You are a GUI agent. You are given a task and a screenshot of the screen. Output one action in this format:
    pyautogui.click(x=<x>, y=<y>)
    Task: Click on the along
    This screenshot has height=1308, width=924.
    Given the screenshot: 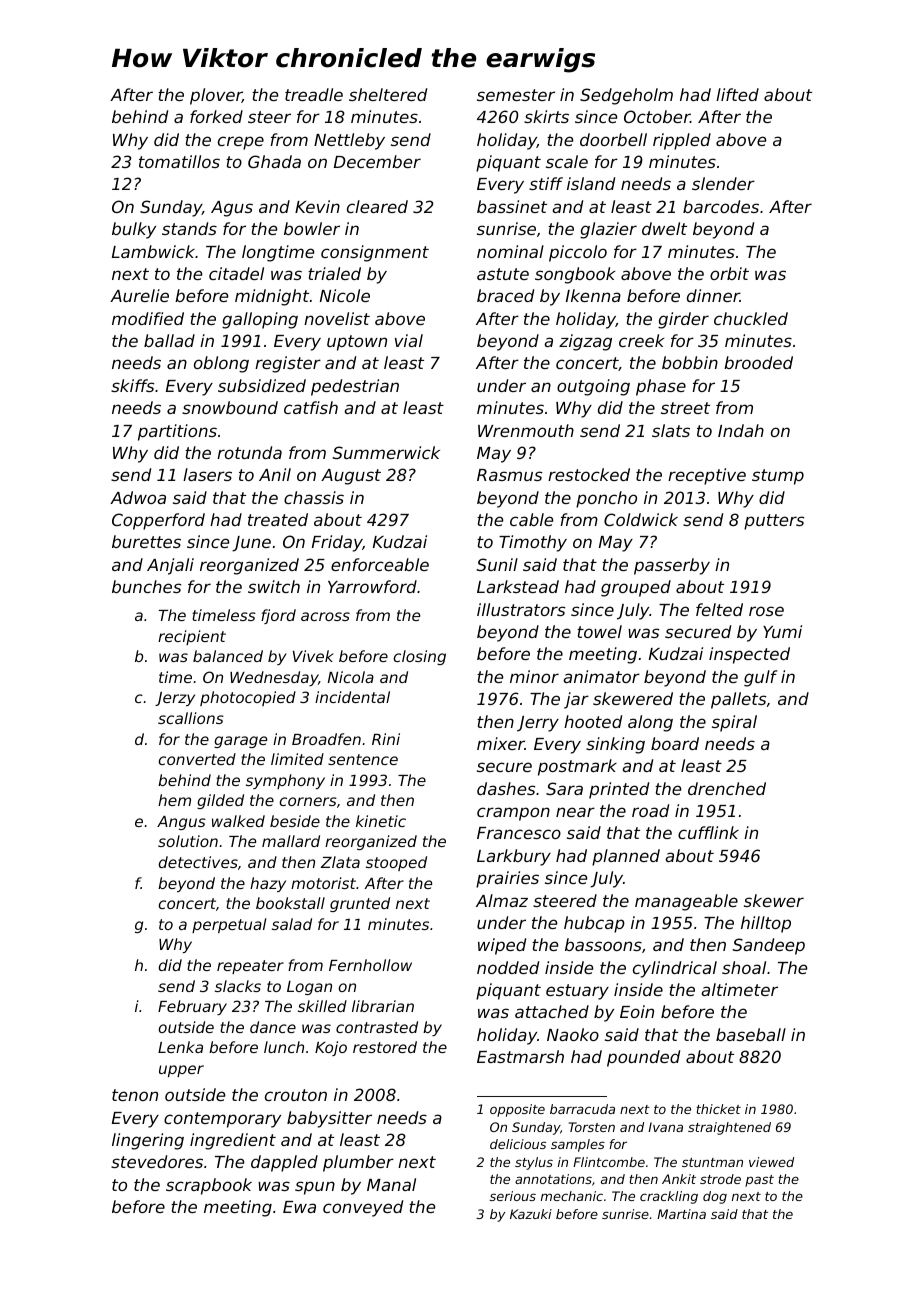 What is the action you would take?
    pyautogui.click(x=650, y=723)
